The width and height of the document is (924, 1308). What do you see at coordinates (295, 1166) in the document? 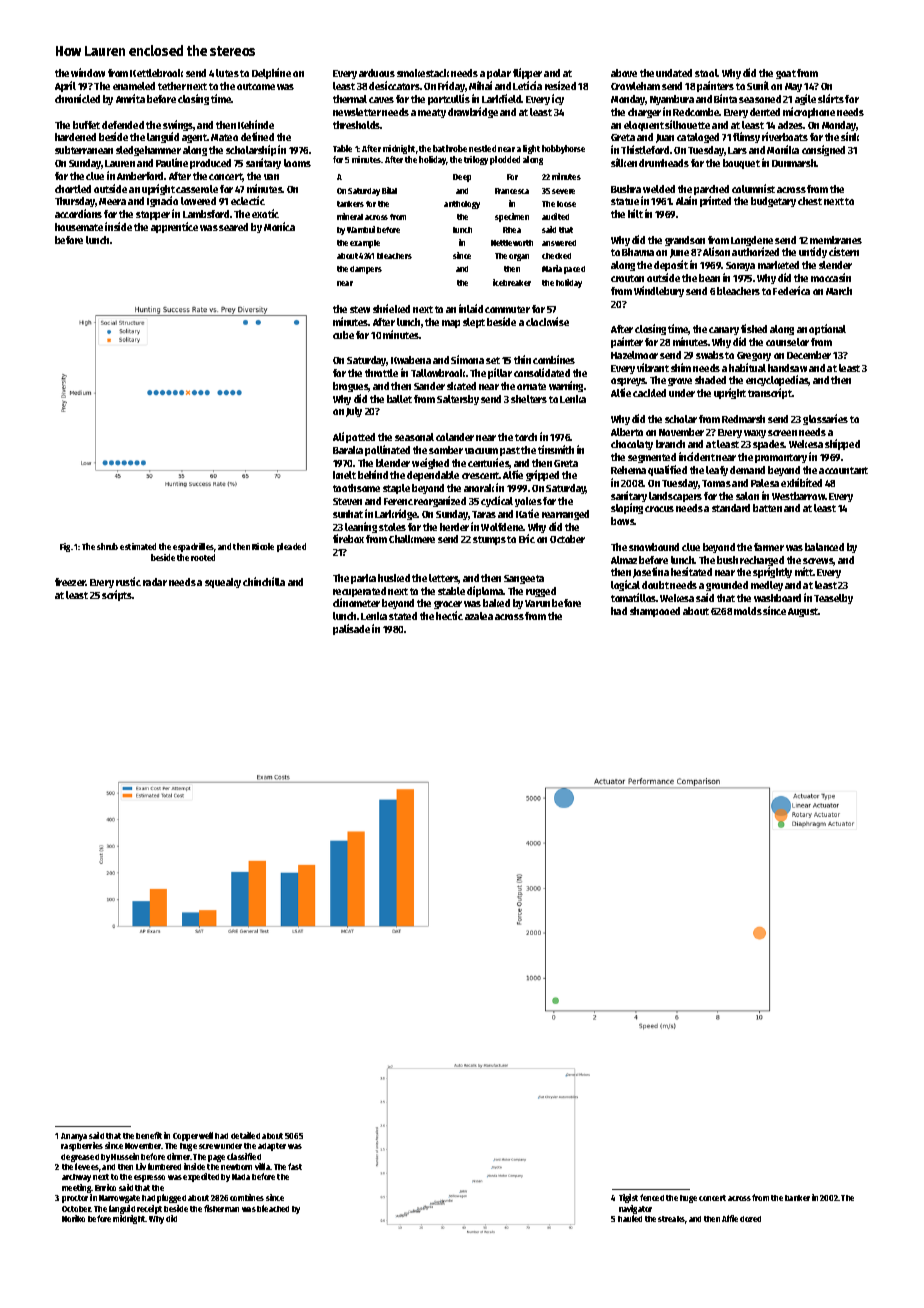
I see `fast` at bounding box center [295, 1166].
